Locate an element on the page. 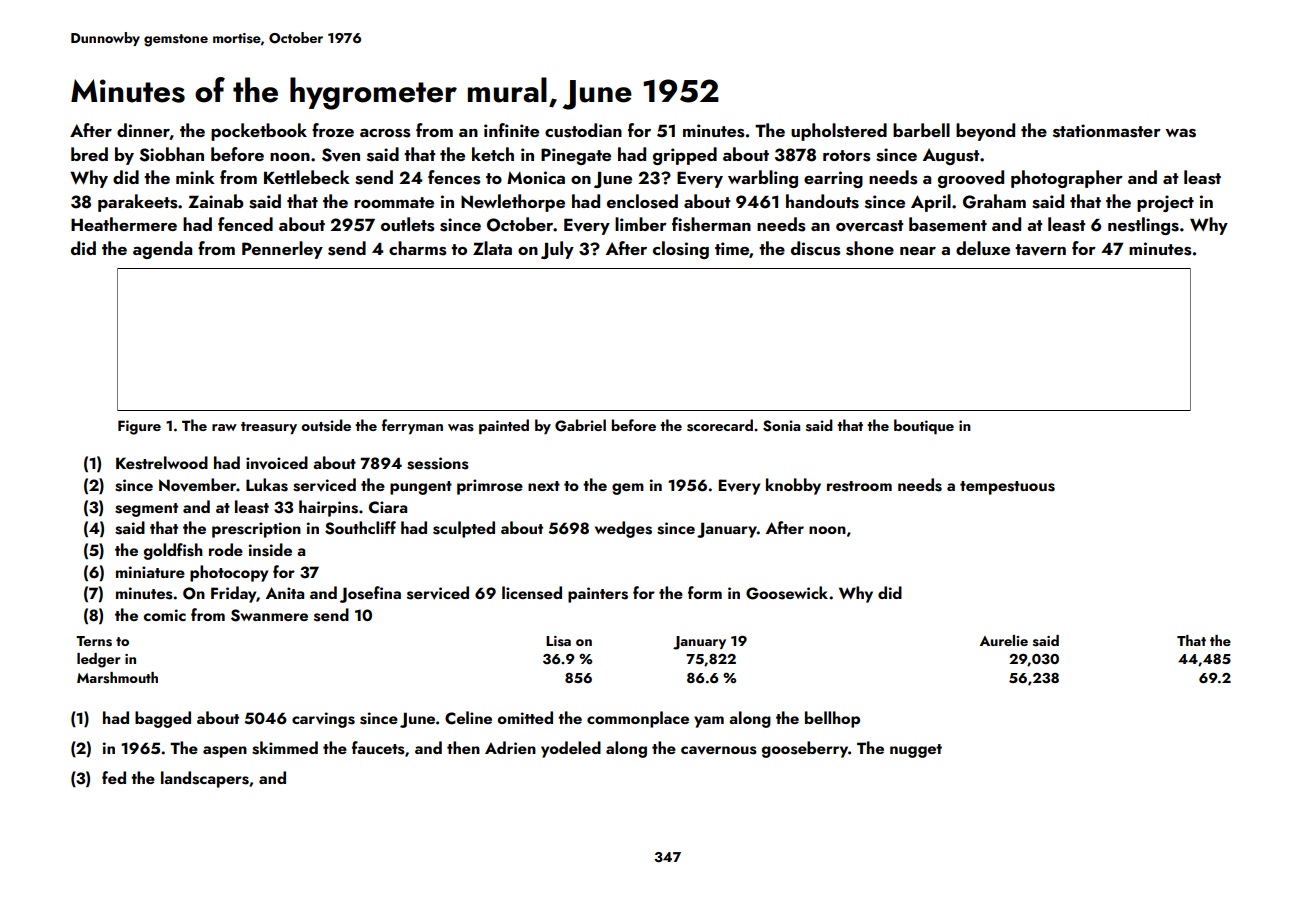  painters is located at coordinates (598, 595).
